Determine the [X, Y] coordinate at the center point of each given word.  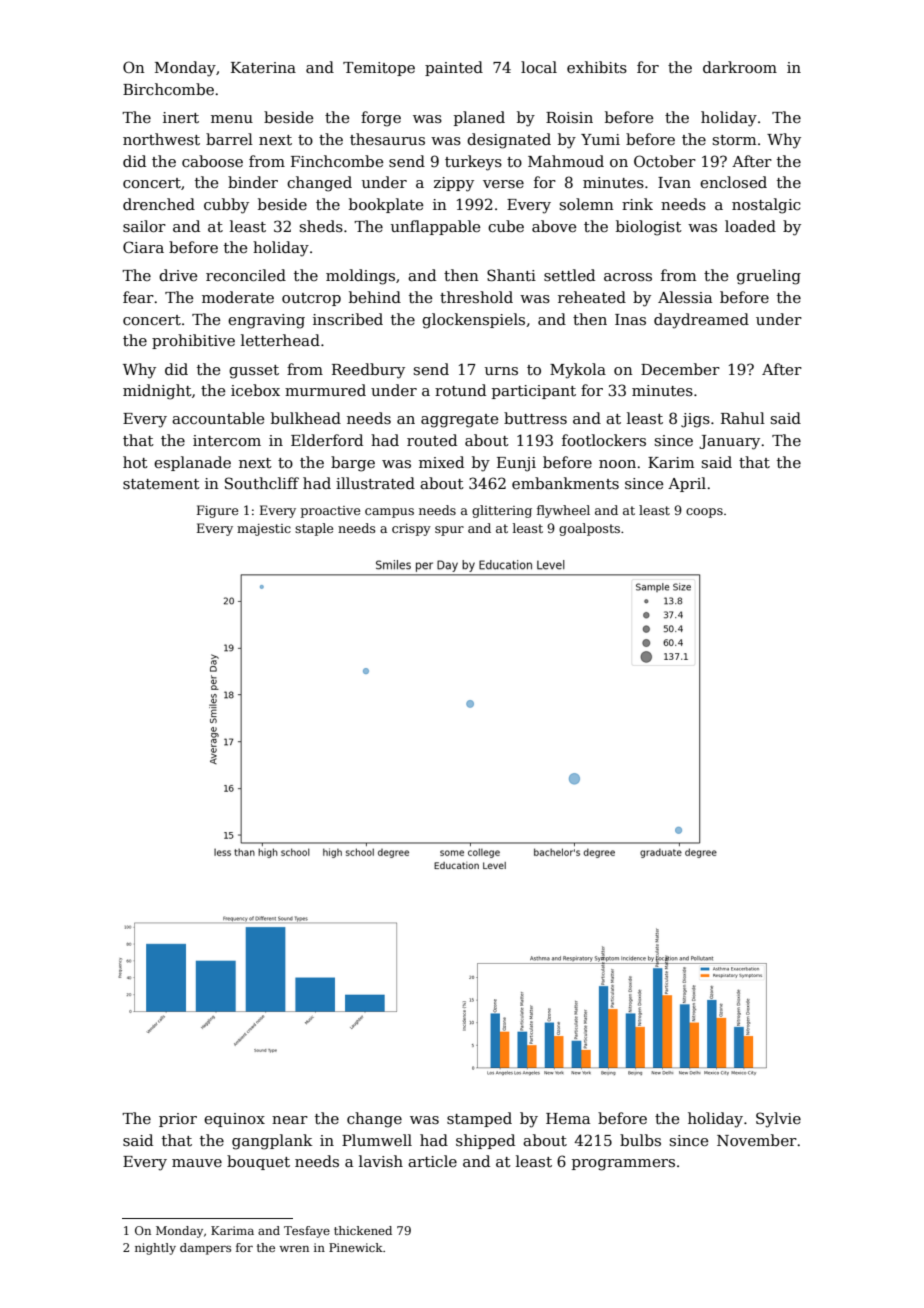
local [539, 67]
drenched [159, 204]
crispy [411, 530]
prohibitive [193, 341]
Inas [630, 319]
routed [432, 440]
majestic [264, 530]
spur [449, 531]
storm [734, 140]
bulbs [640, 1140]
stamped [479, 1119]
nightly [155, 1249]
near [290, 1120]
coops [704, 513]
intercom [227, 440]
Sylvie [778, 1120]
